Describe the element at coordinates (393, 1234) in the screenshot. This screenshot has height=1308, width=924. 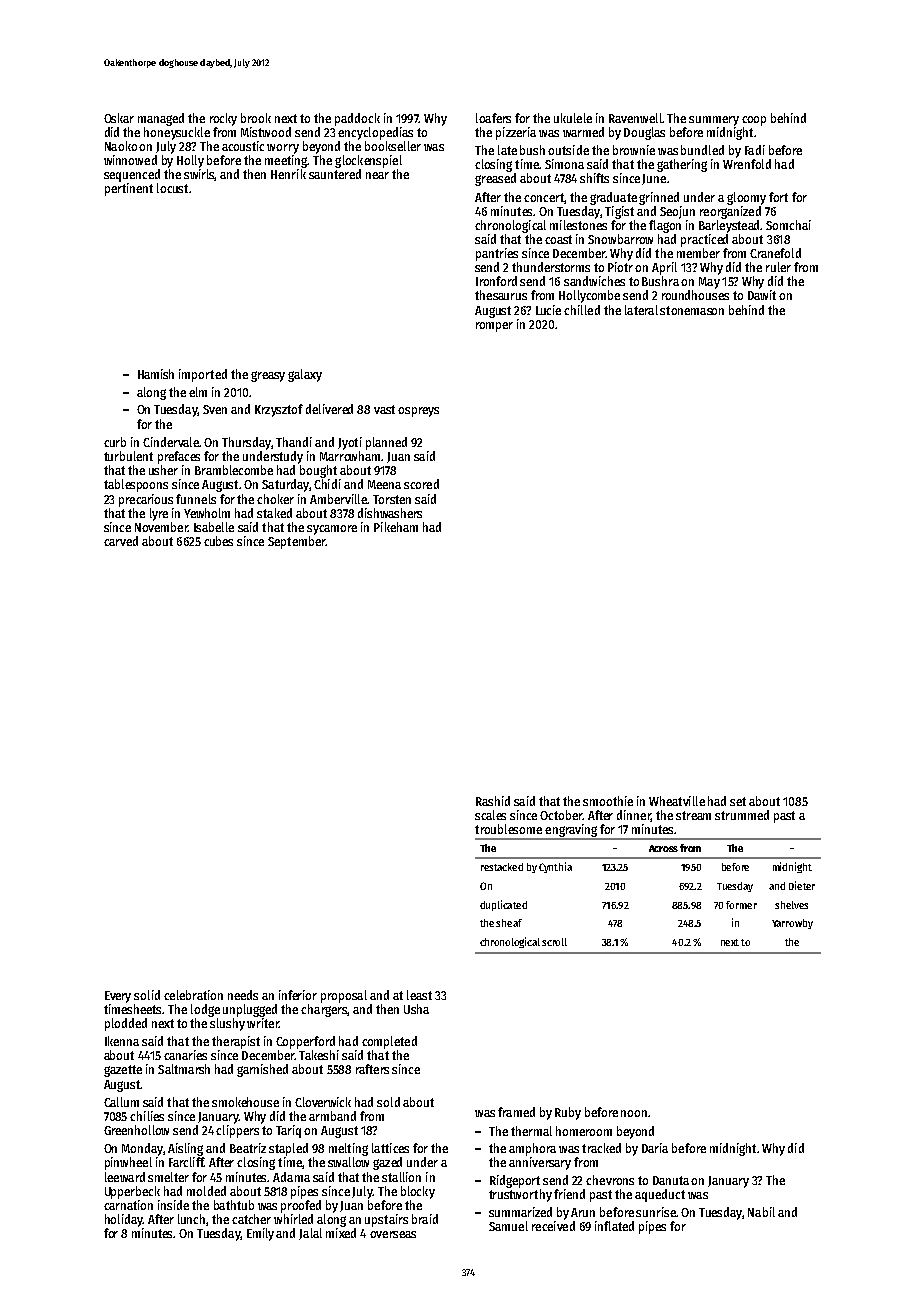
I see `overseas` at that location.
